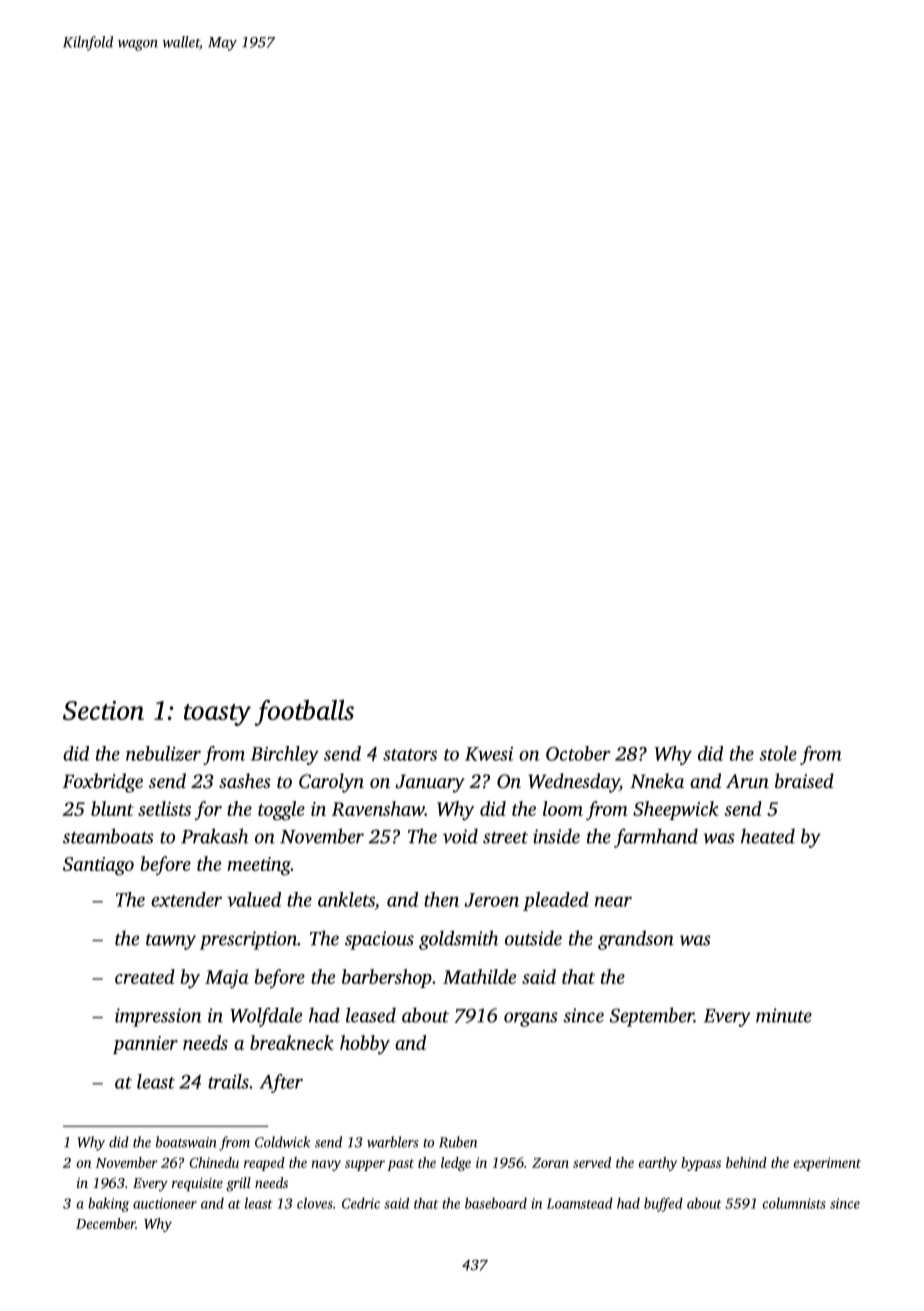 This screenshot has height=1311, width=924. Describe the element at coordinates (145, 1045) in the screenshot. I see `pannier` at that location.
